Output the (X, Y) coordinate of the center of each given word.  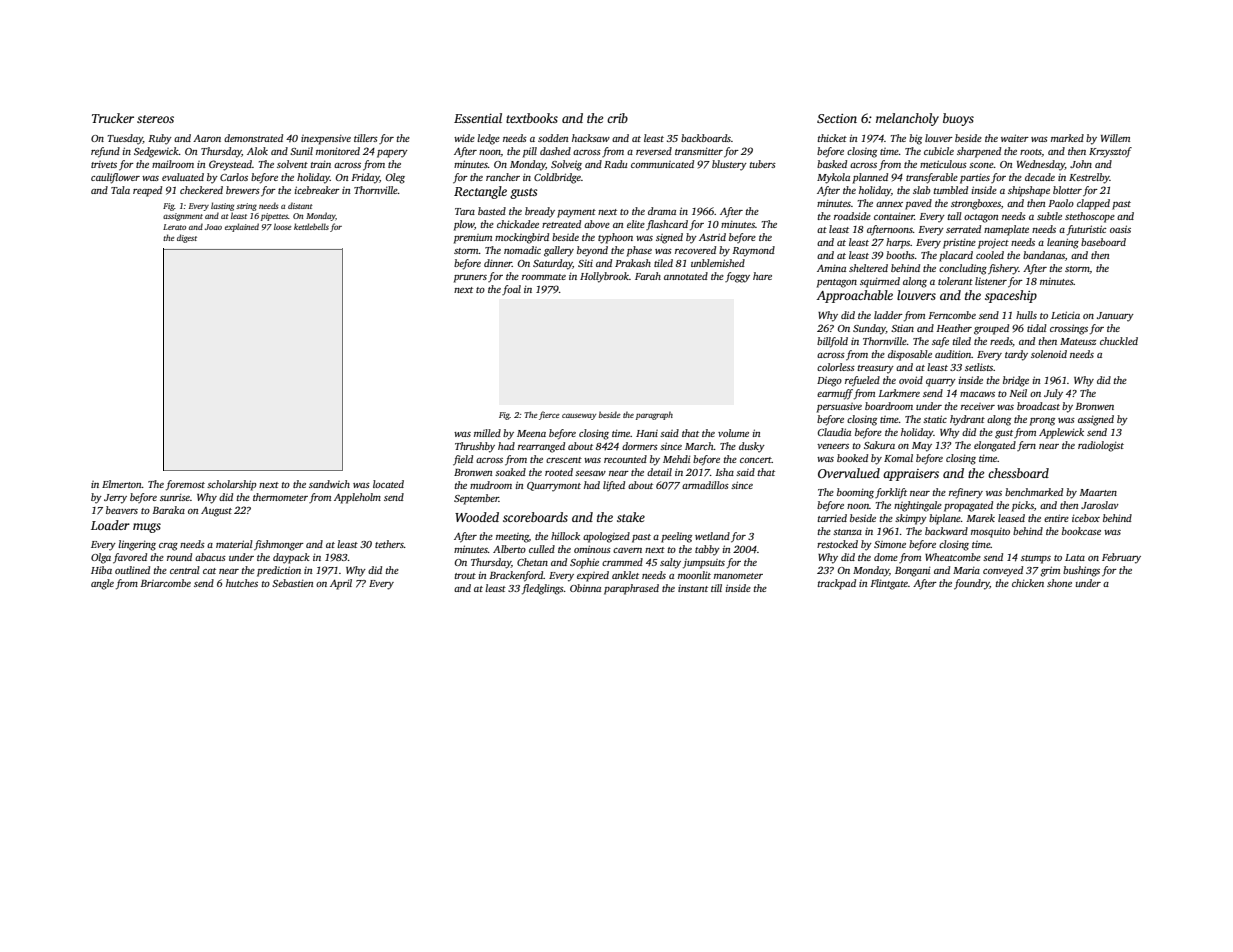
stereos (155, 119)
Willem (1115, 138)
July (1053, 394)
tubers (763, 164)
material (234, 544)
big (915, 139)
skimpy (911, 519)
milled (487, 433)
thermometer (280, 497)
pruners (470, 279)
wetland (712, 536)
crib (617, 118)
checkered (201, 190)
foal (511, 290)
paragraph (654, 415)
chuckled (1119, 341)
